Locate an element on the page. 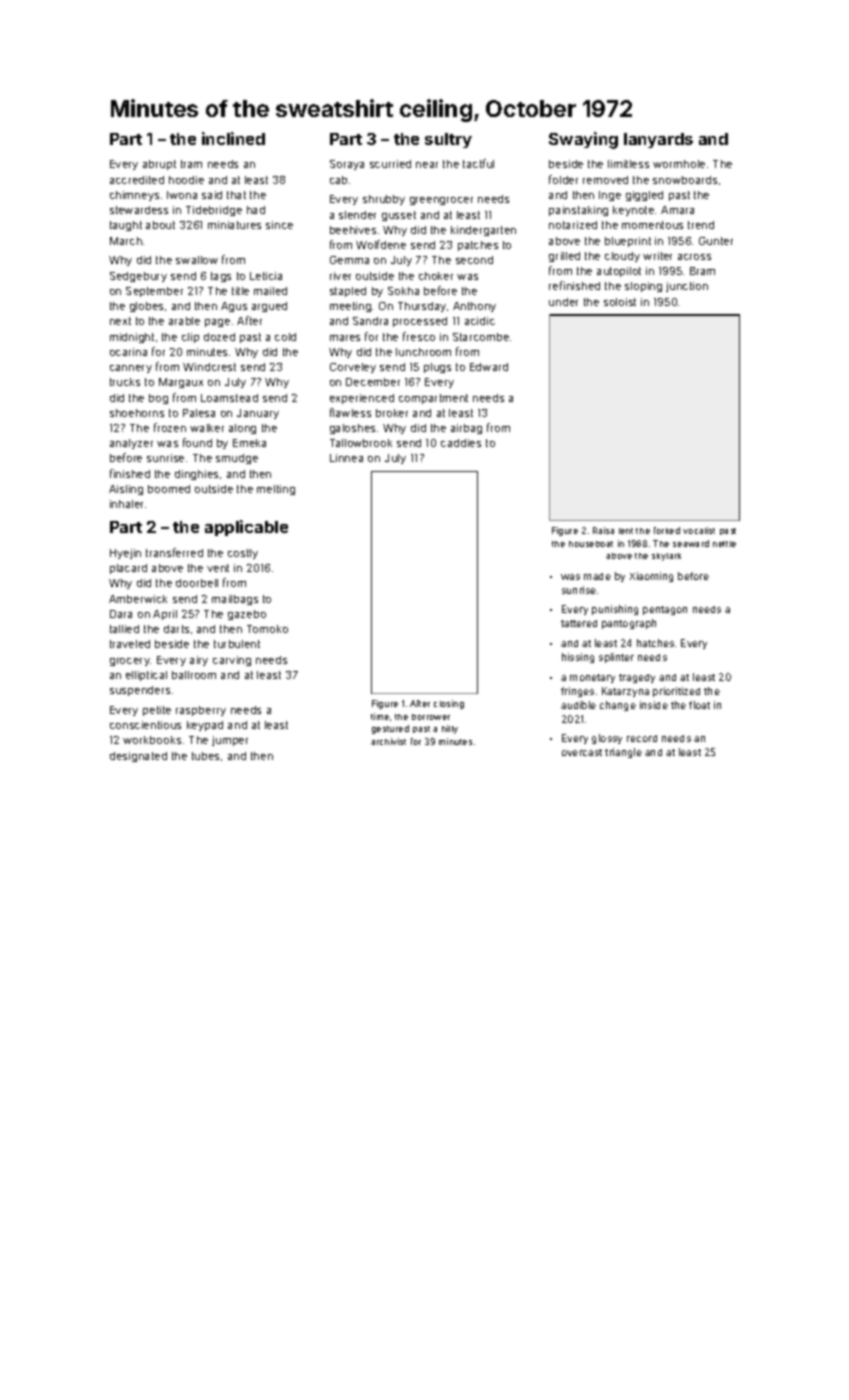 This document has width=849, height=1400. pentagon is located at coordinates (665, 610).
